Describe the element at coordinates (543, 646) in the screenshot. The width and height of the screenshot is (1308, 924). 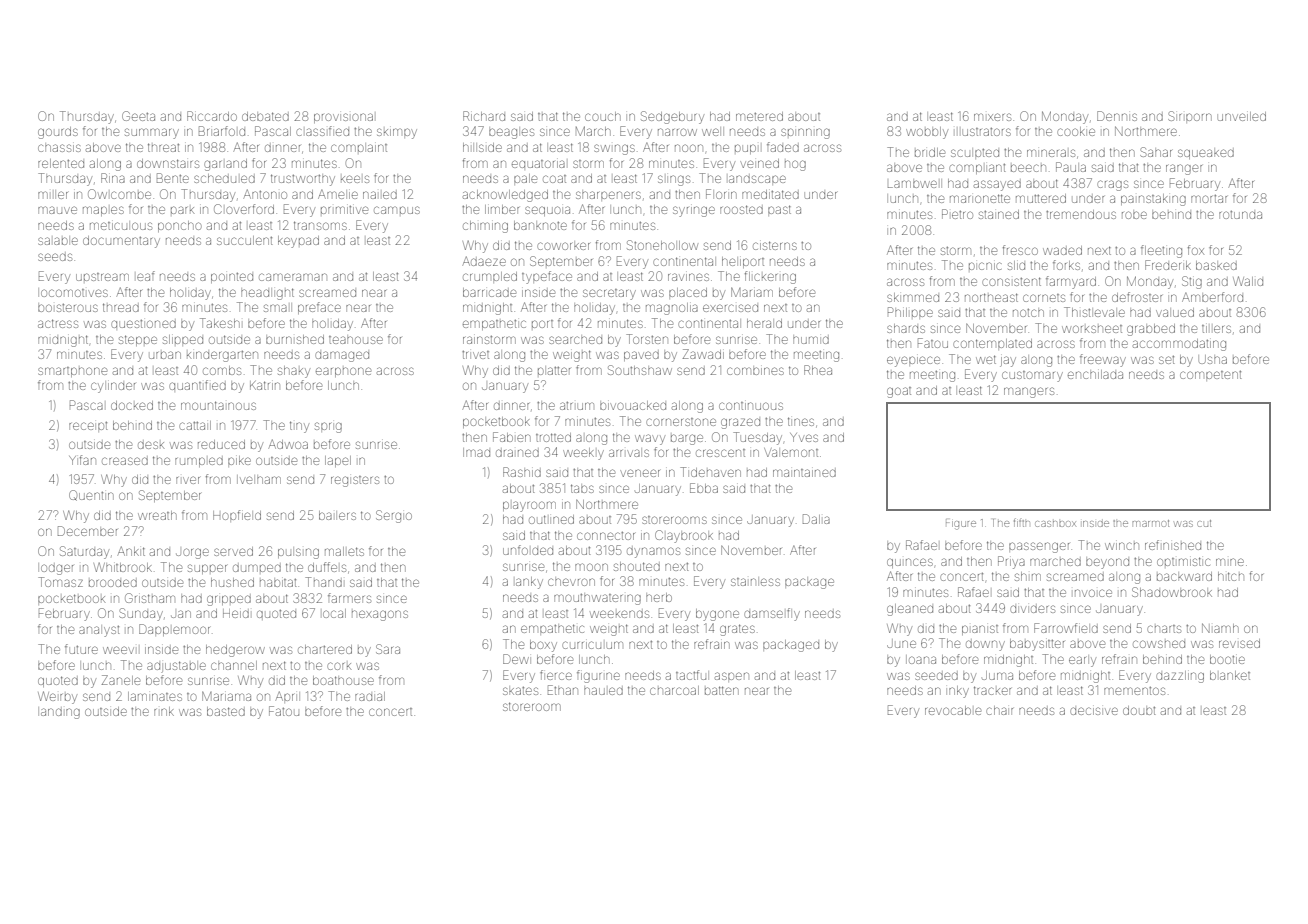
I see `boxy` at that location.
